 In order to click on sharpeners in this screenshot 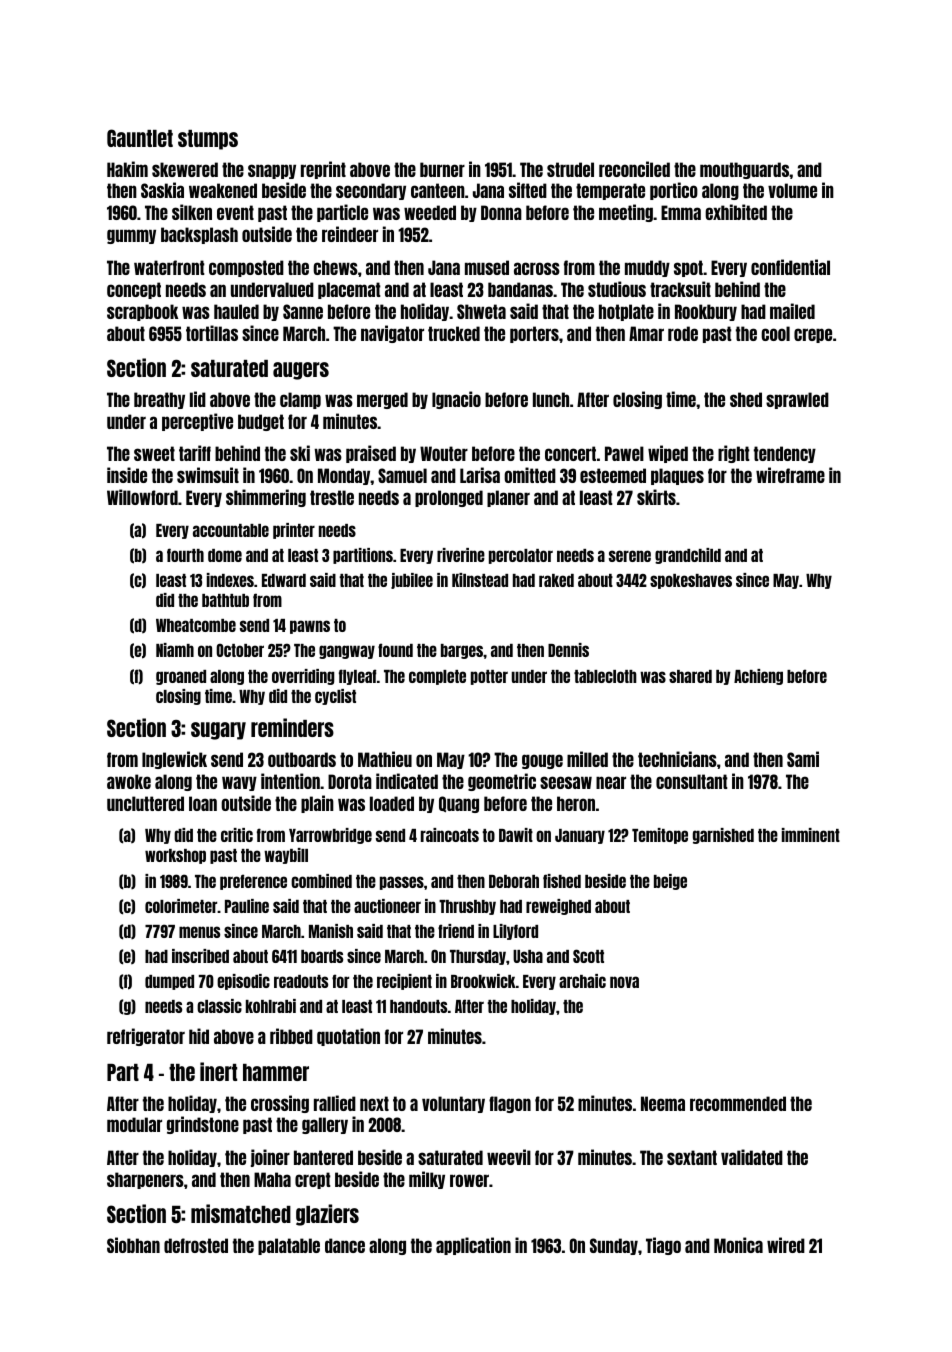, I will do `click(145, 1180)`.
